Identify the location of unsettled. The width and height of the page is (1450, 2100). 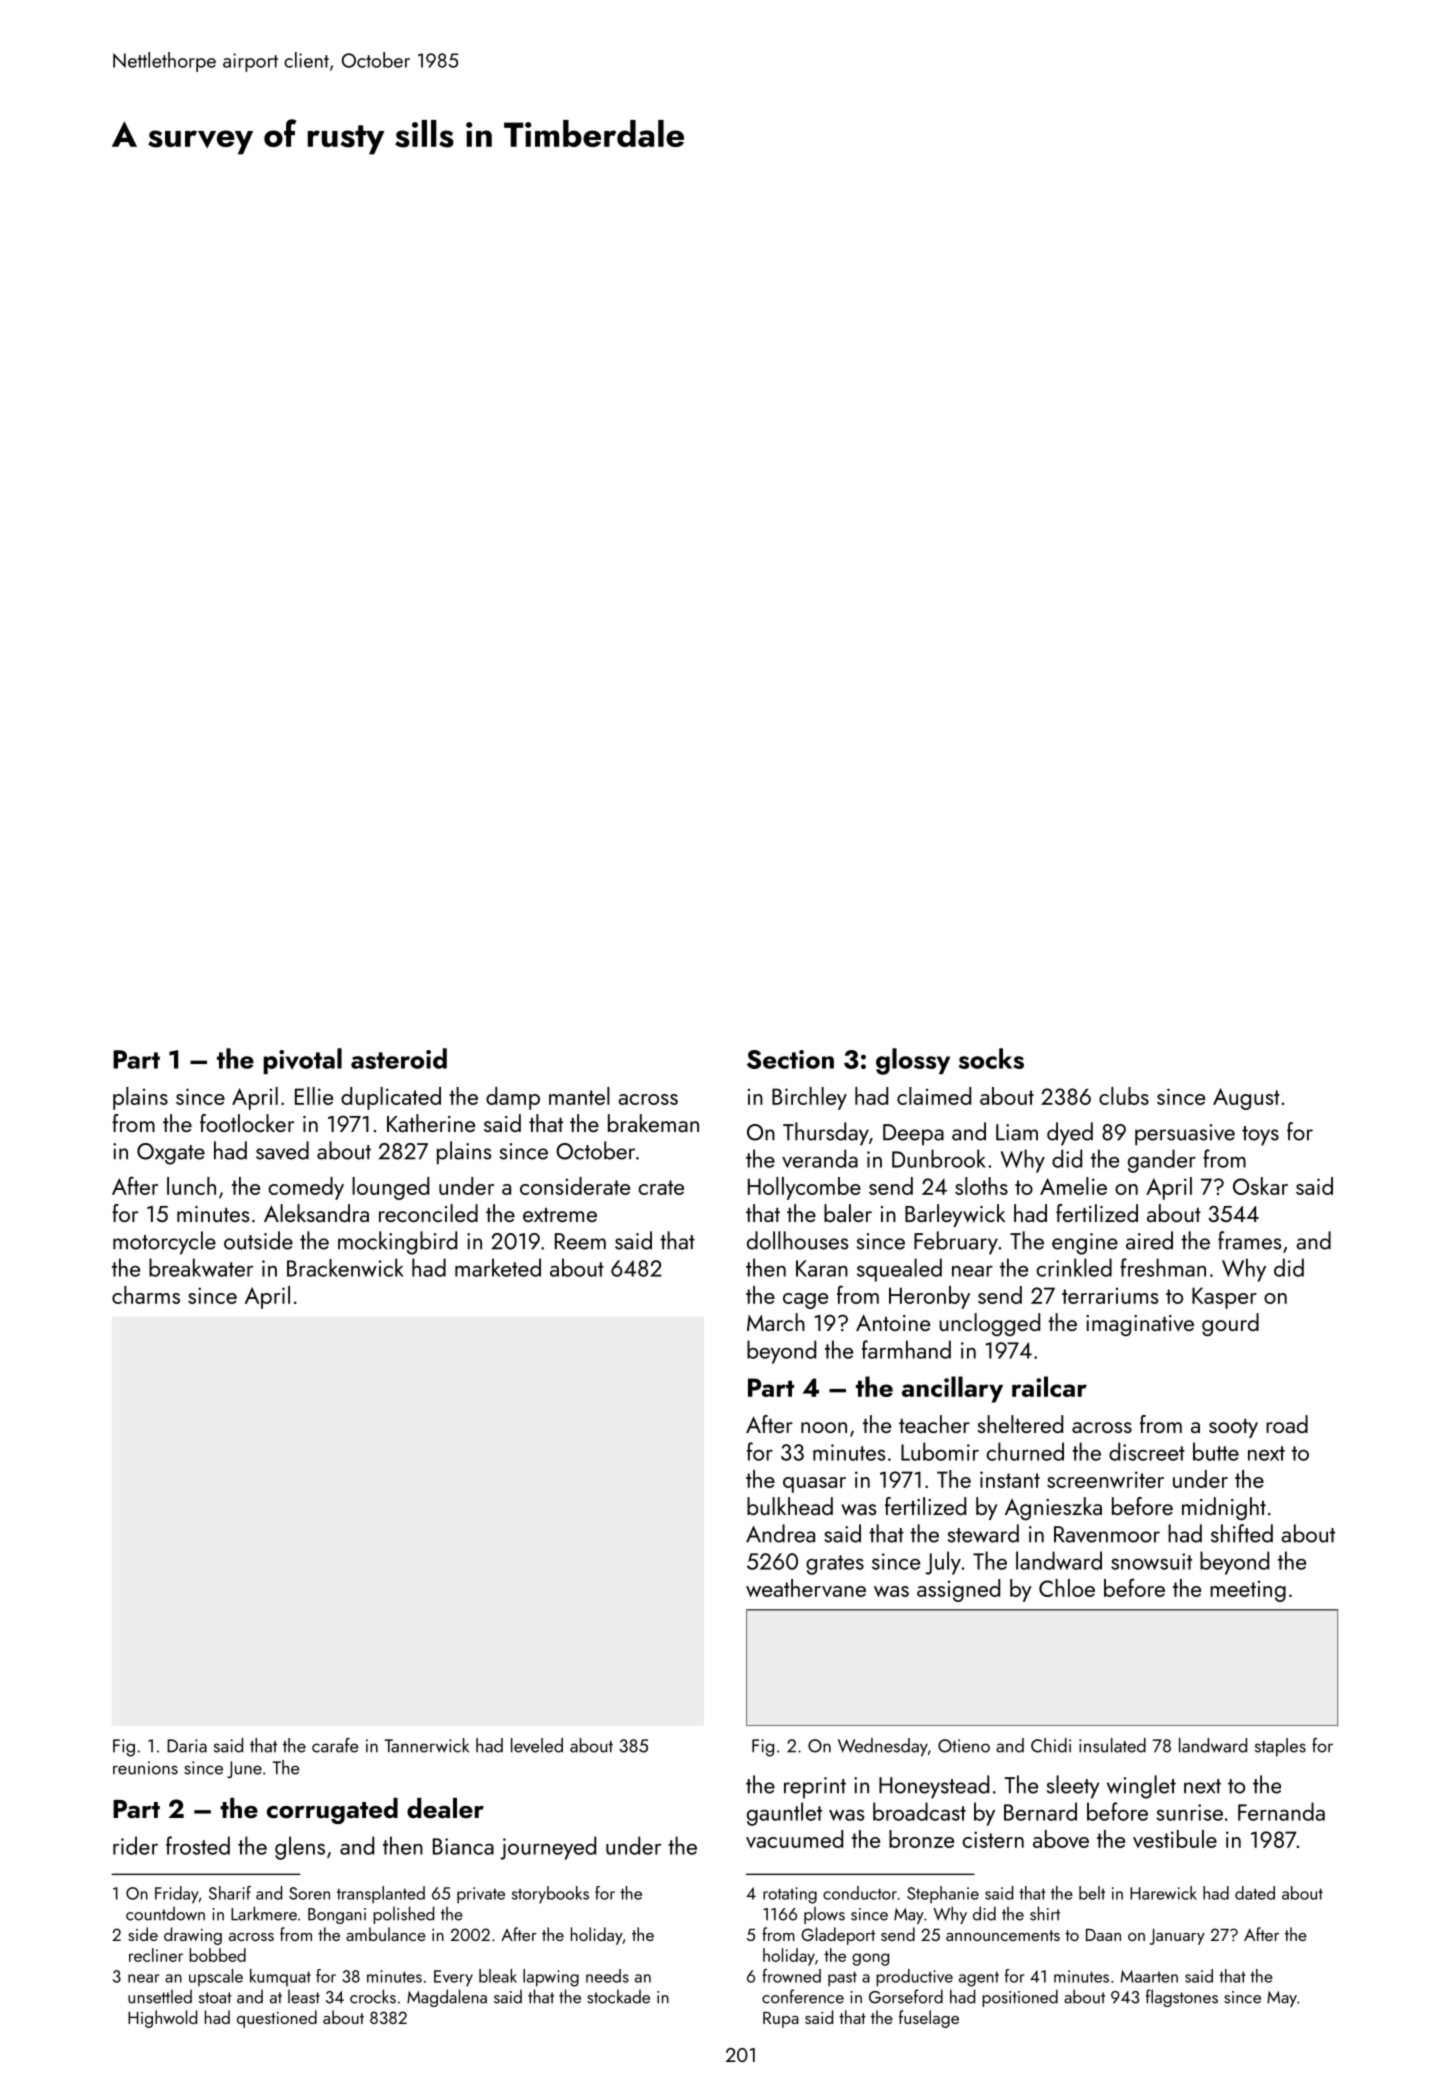
(160, 1997).
